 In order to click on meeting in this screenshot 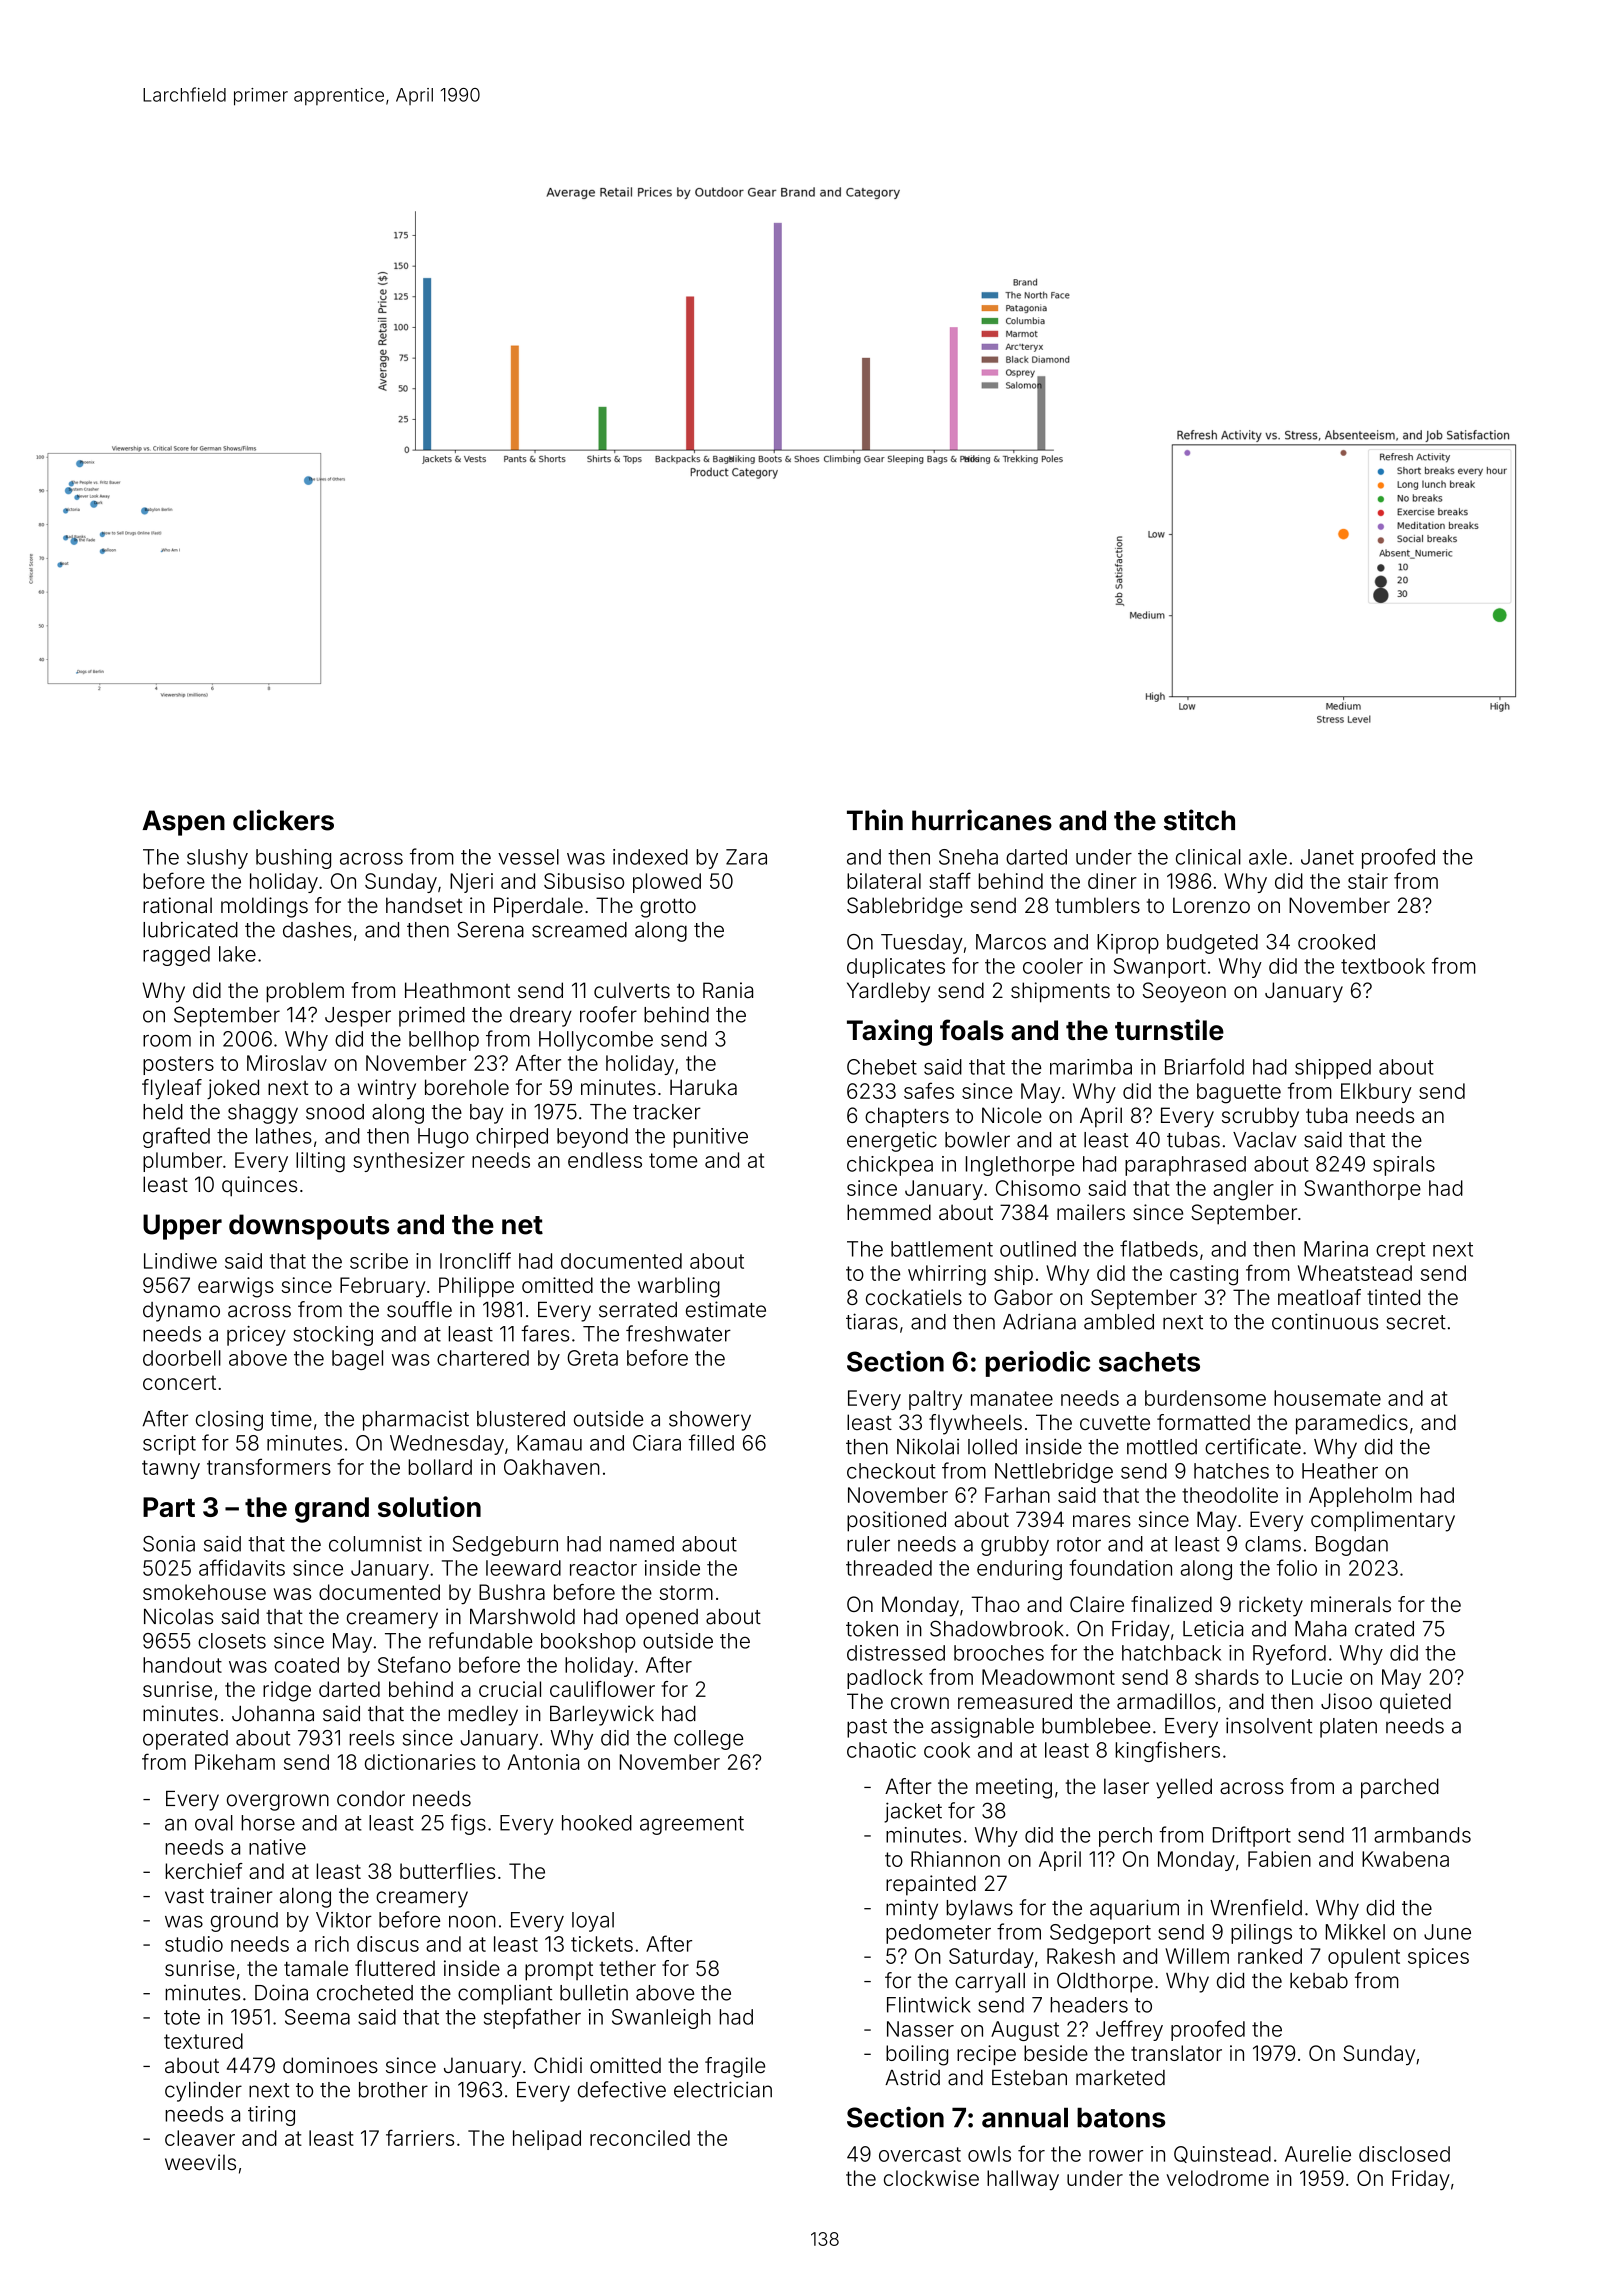, I will do `click(1014, 1788)`.
